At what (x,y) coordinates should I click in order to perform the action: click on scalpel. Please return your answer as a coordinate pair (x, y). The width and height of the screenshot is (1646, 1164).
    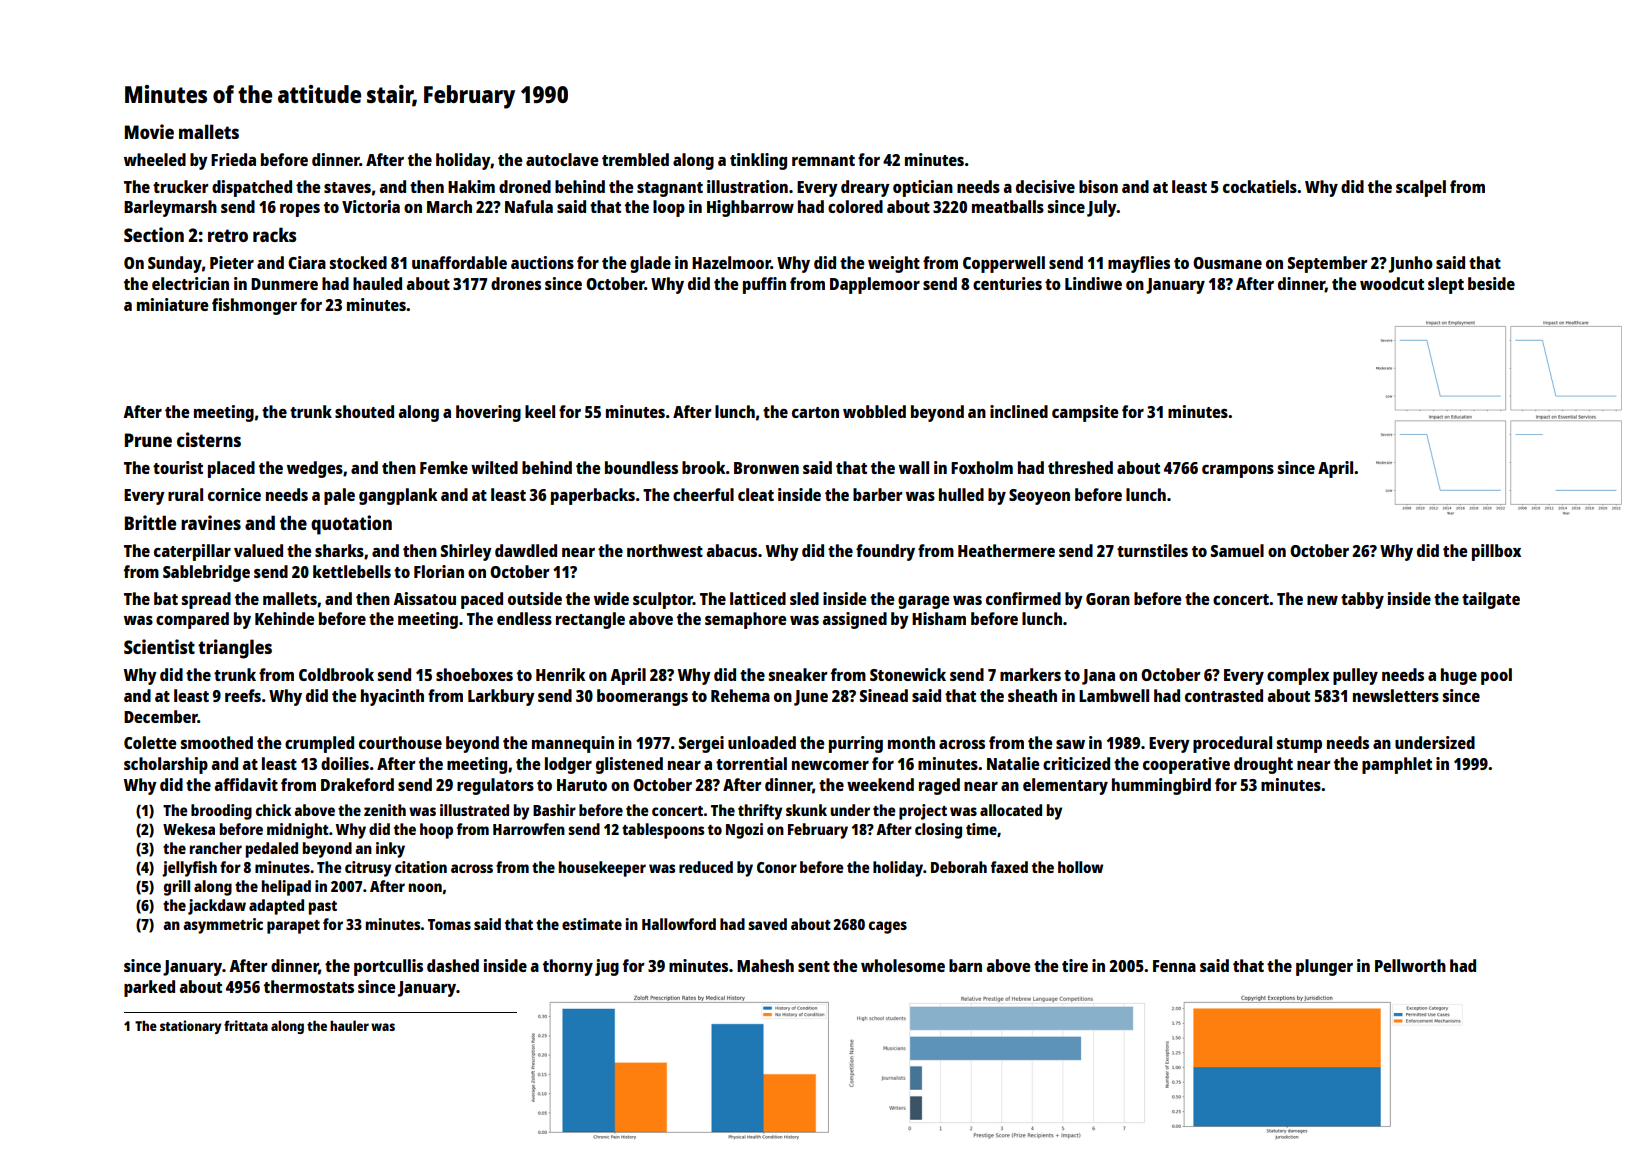
    Looking at the image, I should click on (1421, 188).
